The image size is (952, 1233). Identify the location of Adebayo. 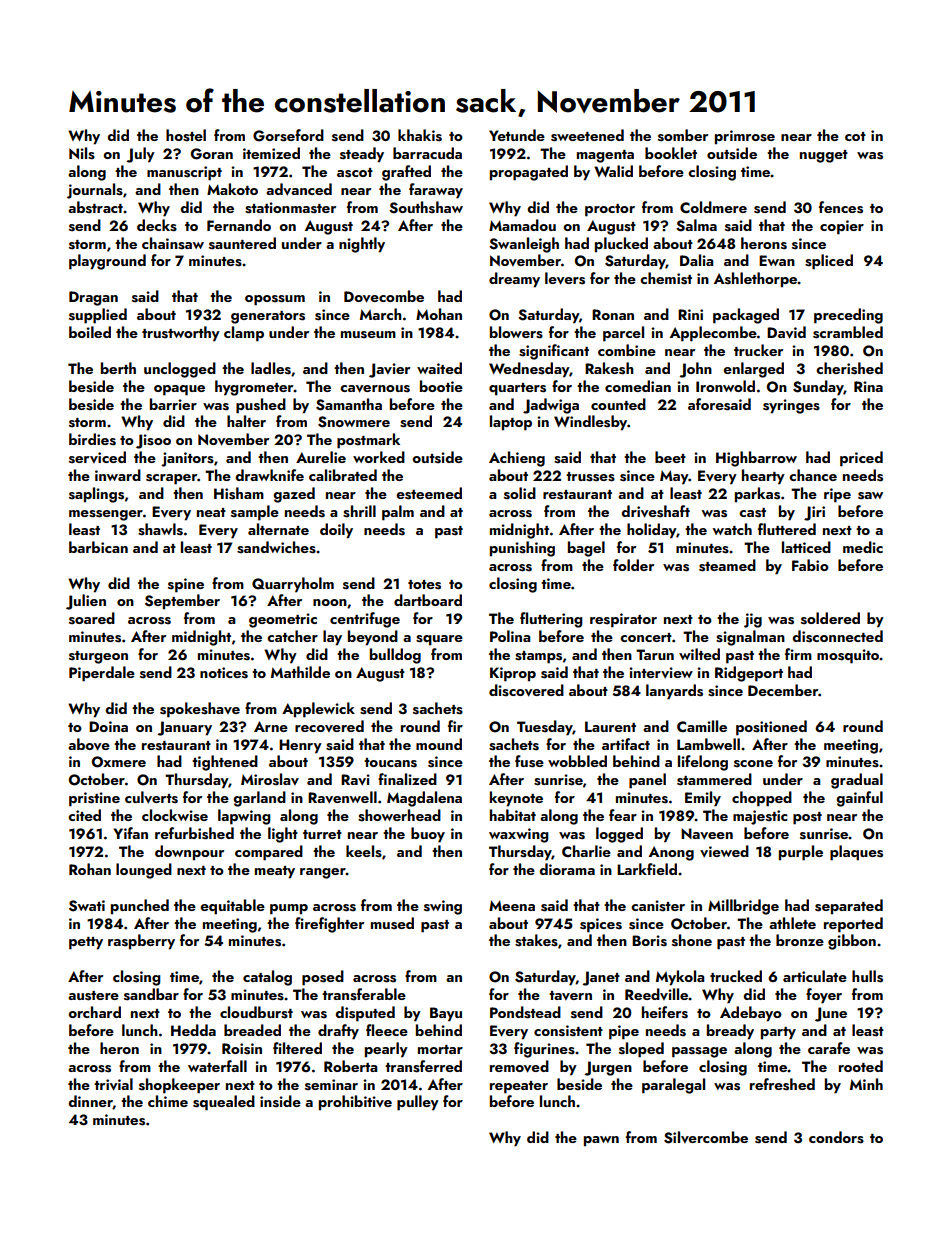
(751, 1014).
